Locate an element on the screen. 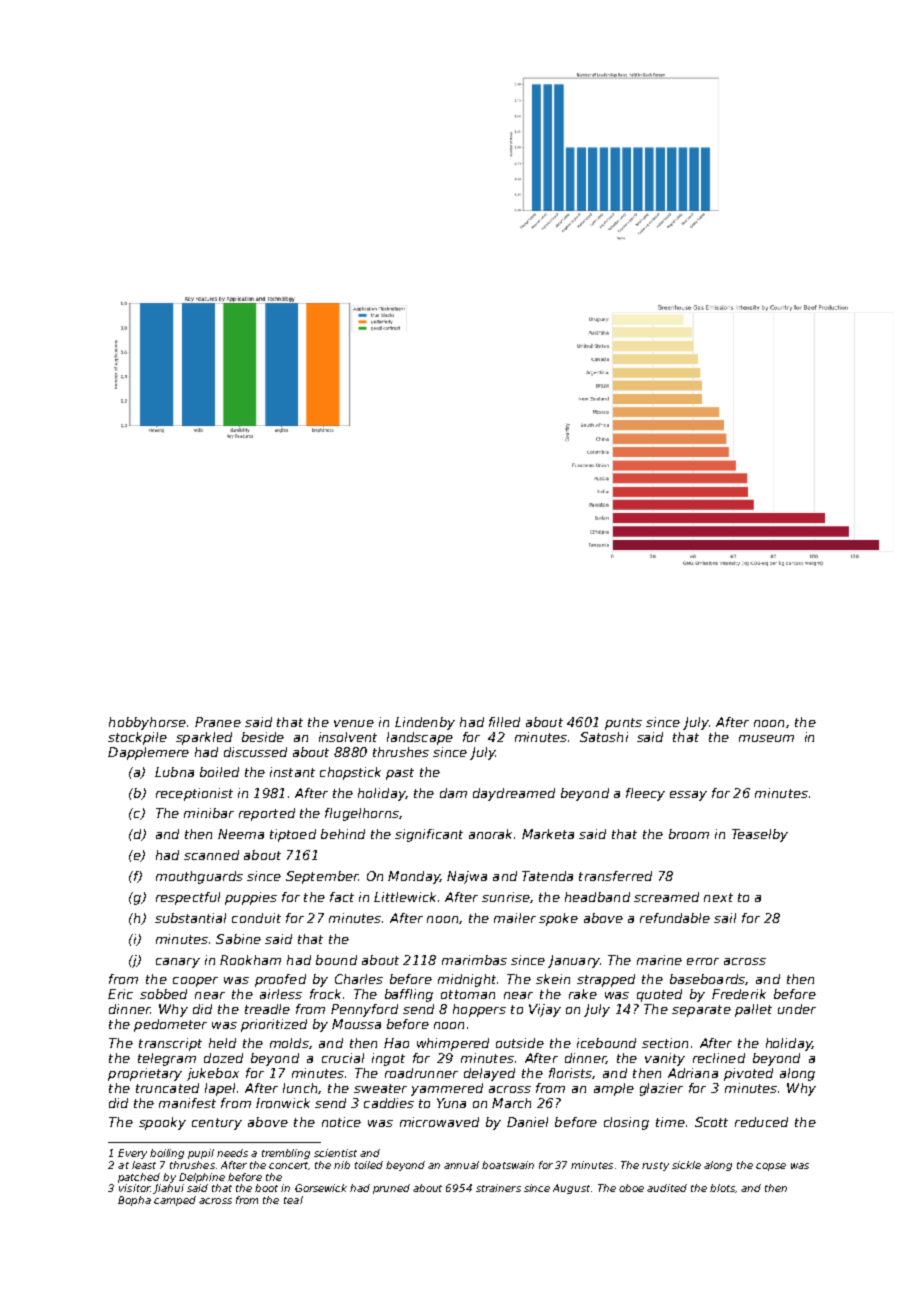  punts is located at coordinates (623, 724).
